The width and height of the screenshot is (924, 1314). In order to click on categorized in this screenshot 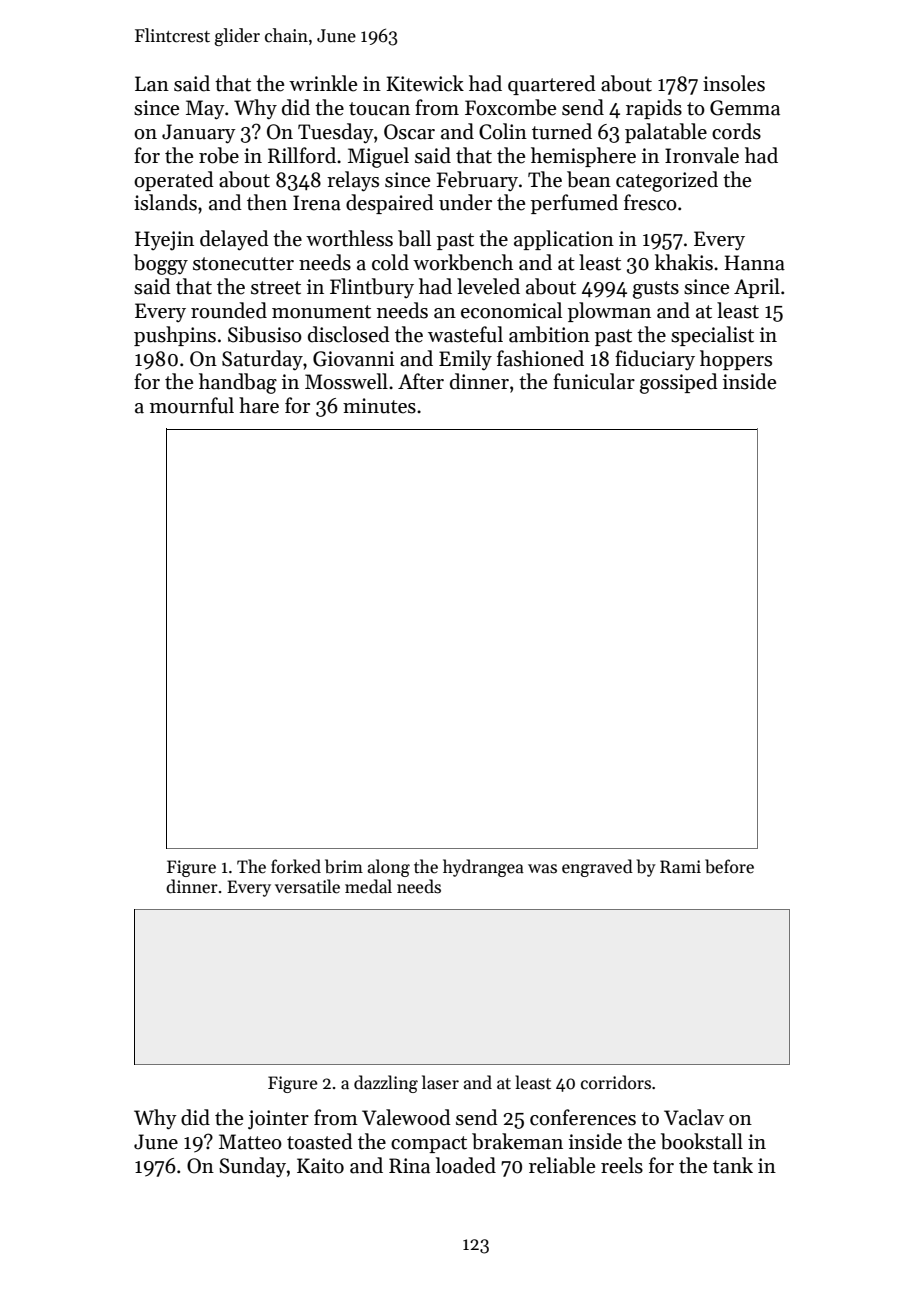, I will do `click(667, 181)`.
